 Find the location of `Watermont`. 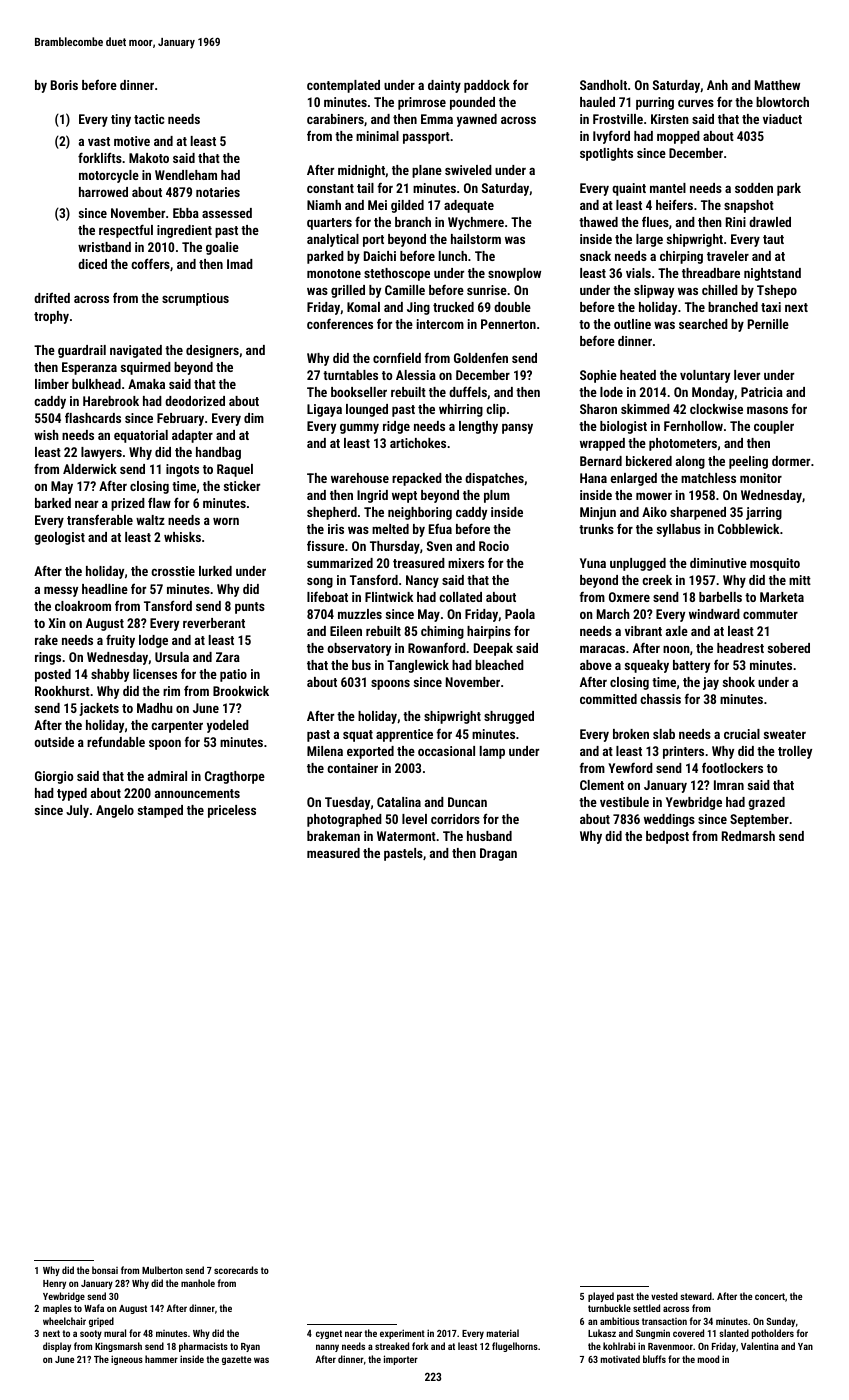

Watermont is located at coordinates (406, 836).
